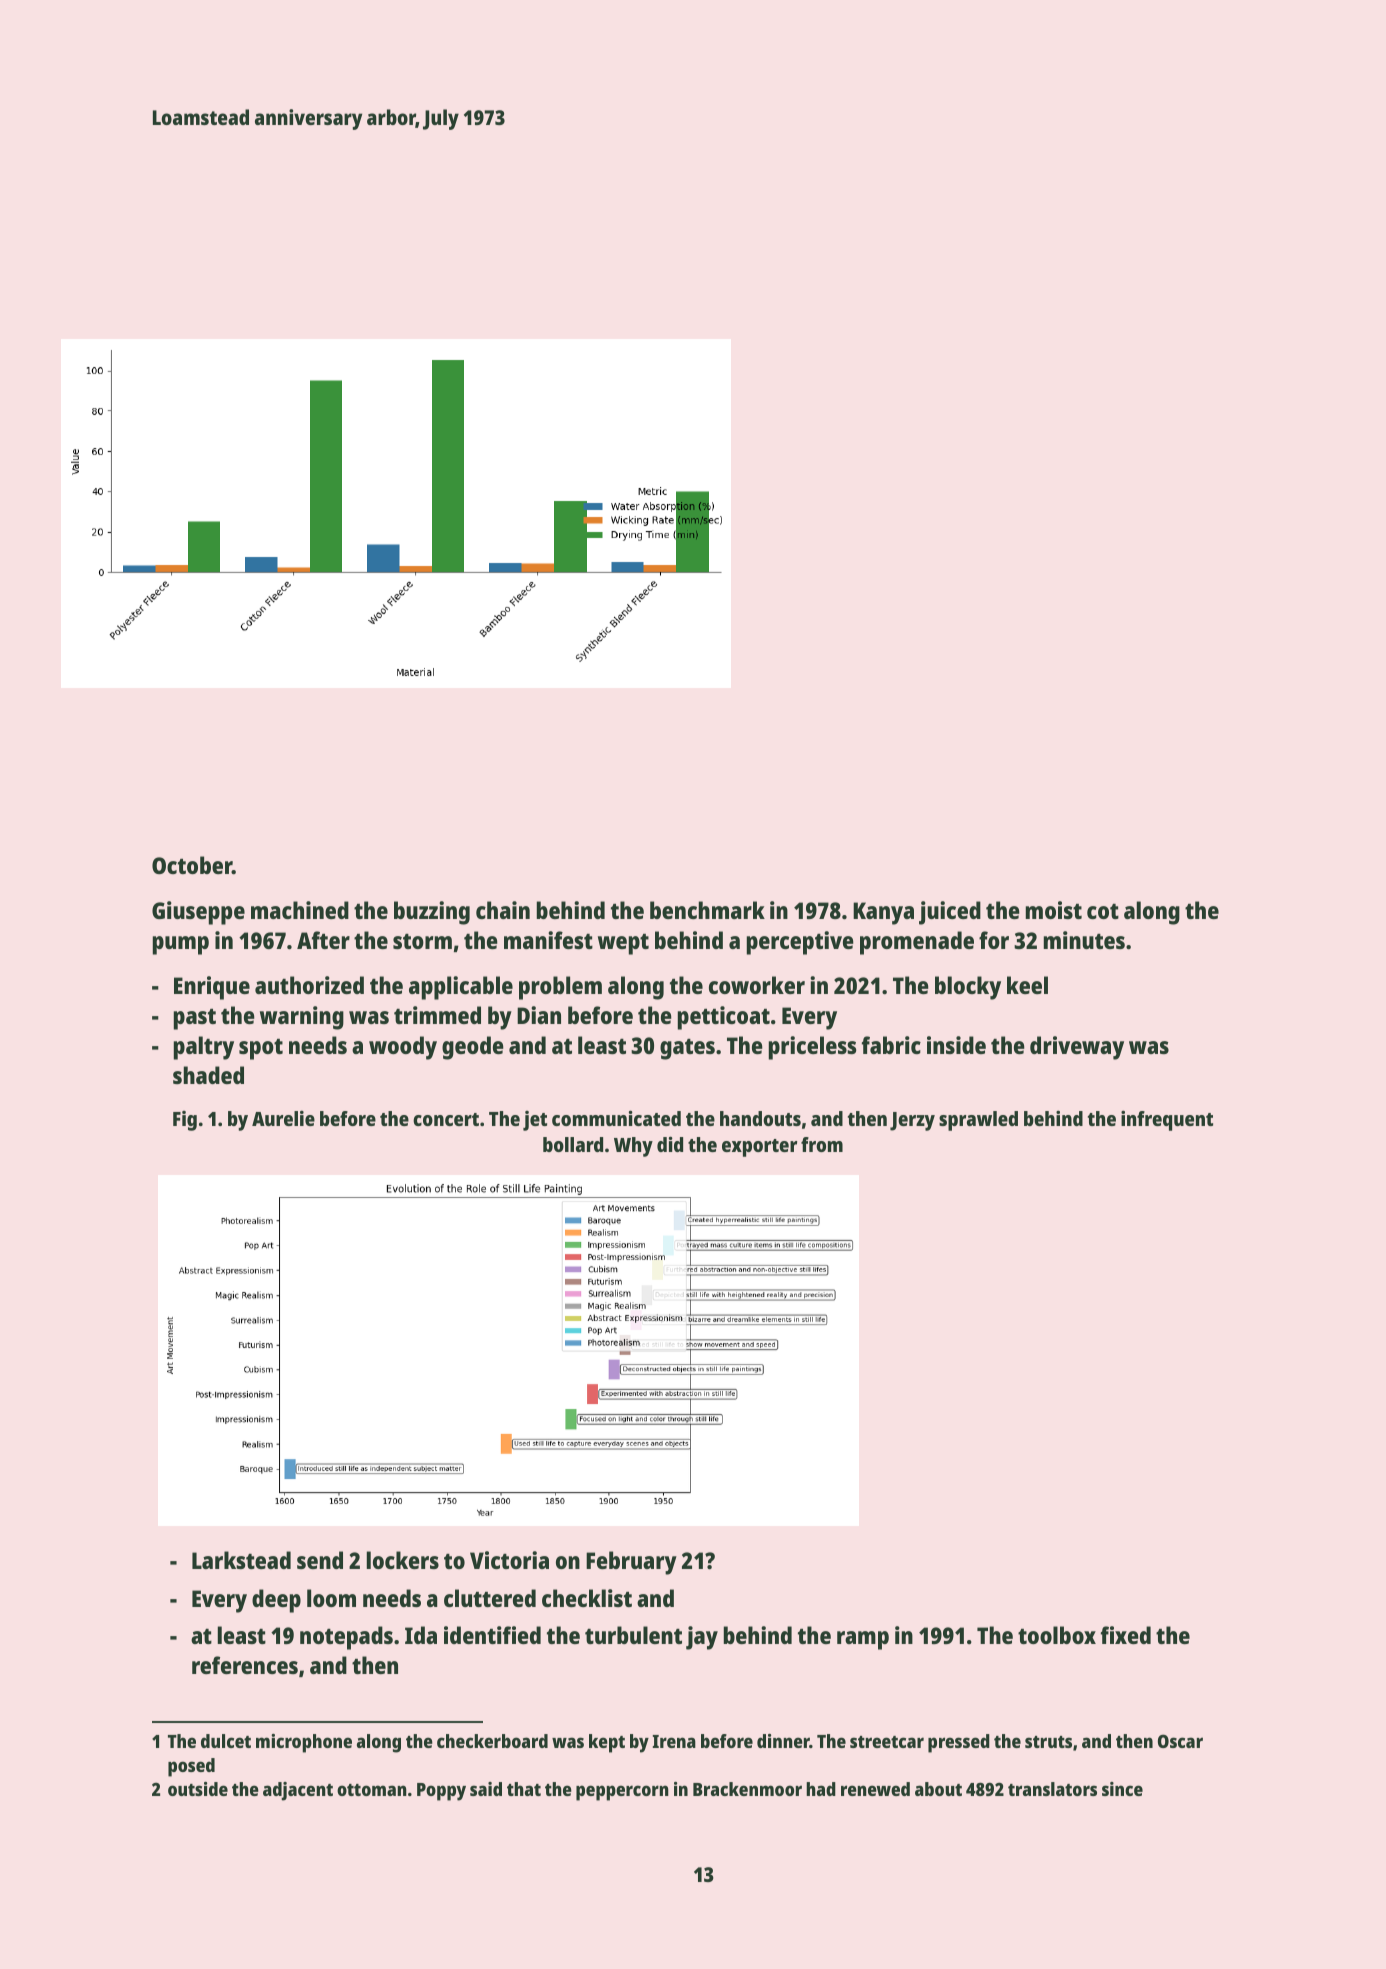 Image resolution: width=1386 pixels, height=1969 pixels. Describe the element at coordinates (607, 1743) in the screenshot. I see `kept` at that location.
